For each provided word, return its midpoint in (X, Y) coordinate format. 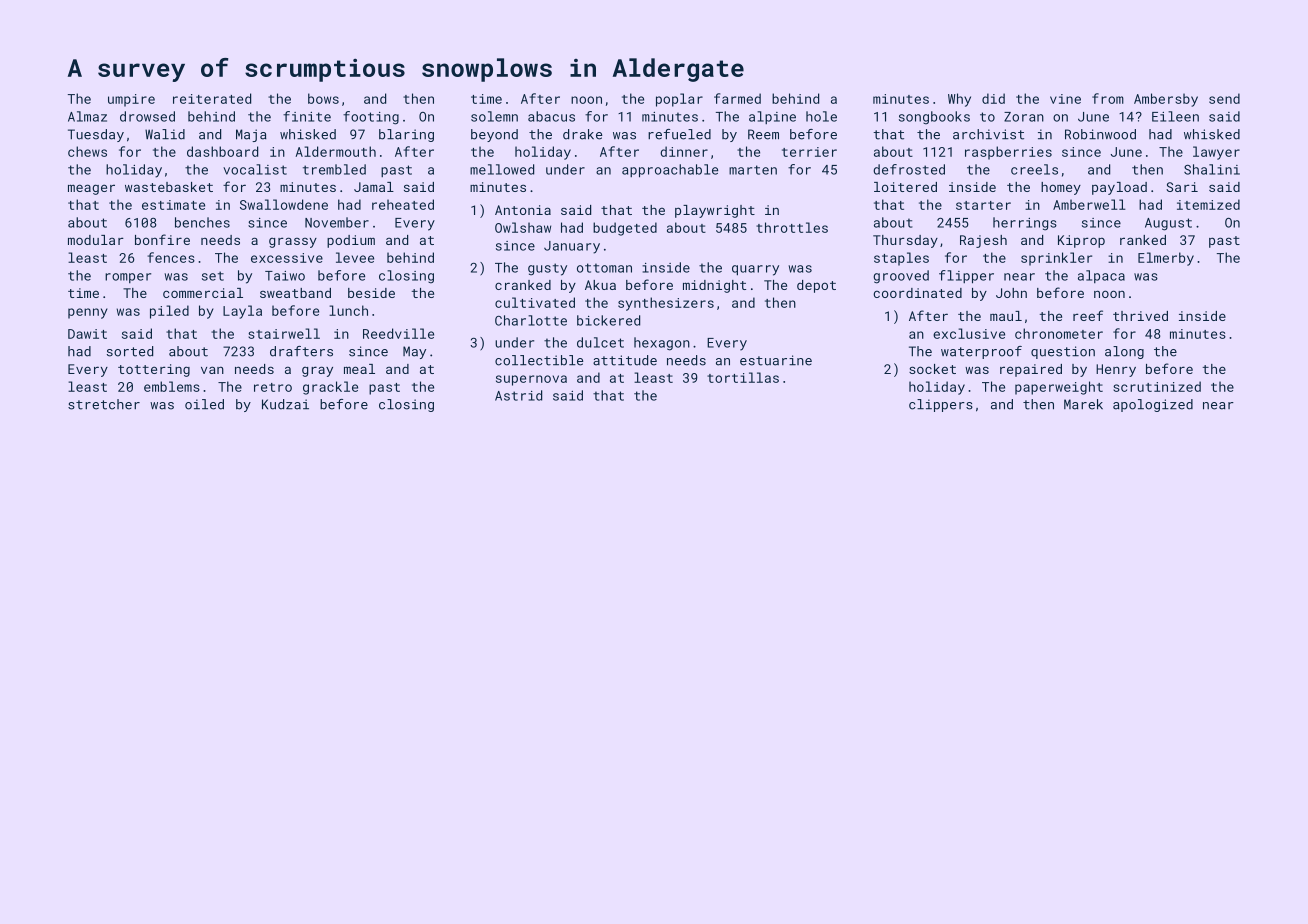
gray (317, 371)
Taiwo (285, 276)
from (1108, 98)
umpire (131, 100)
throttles (792, 227)
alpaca (1101, 276)
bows (323, 98)
